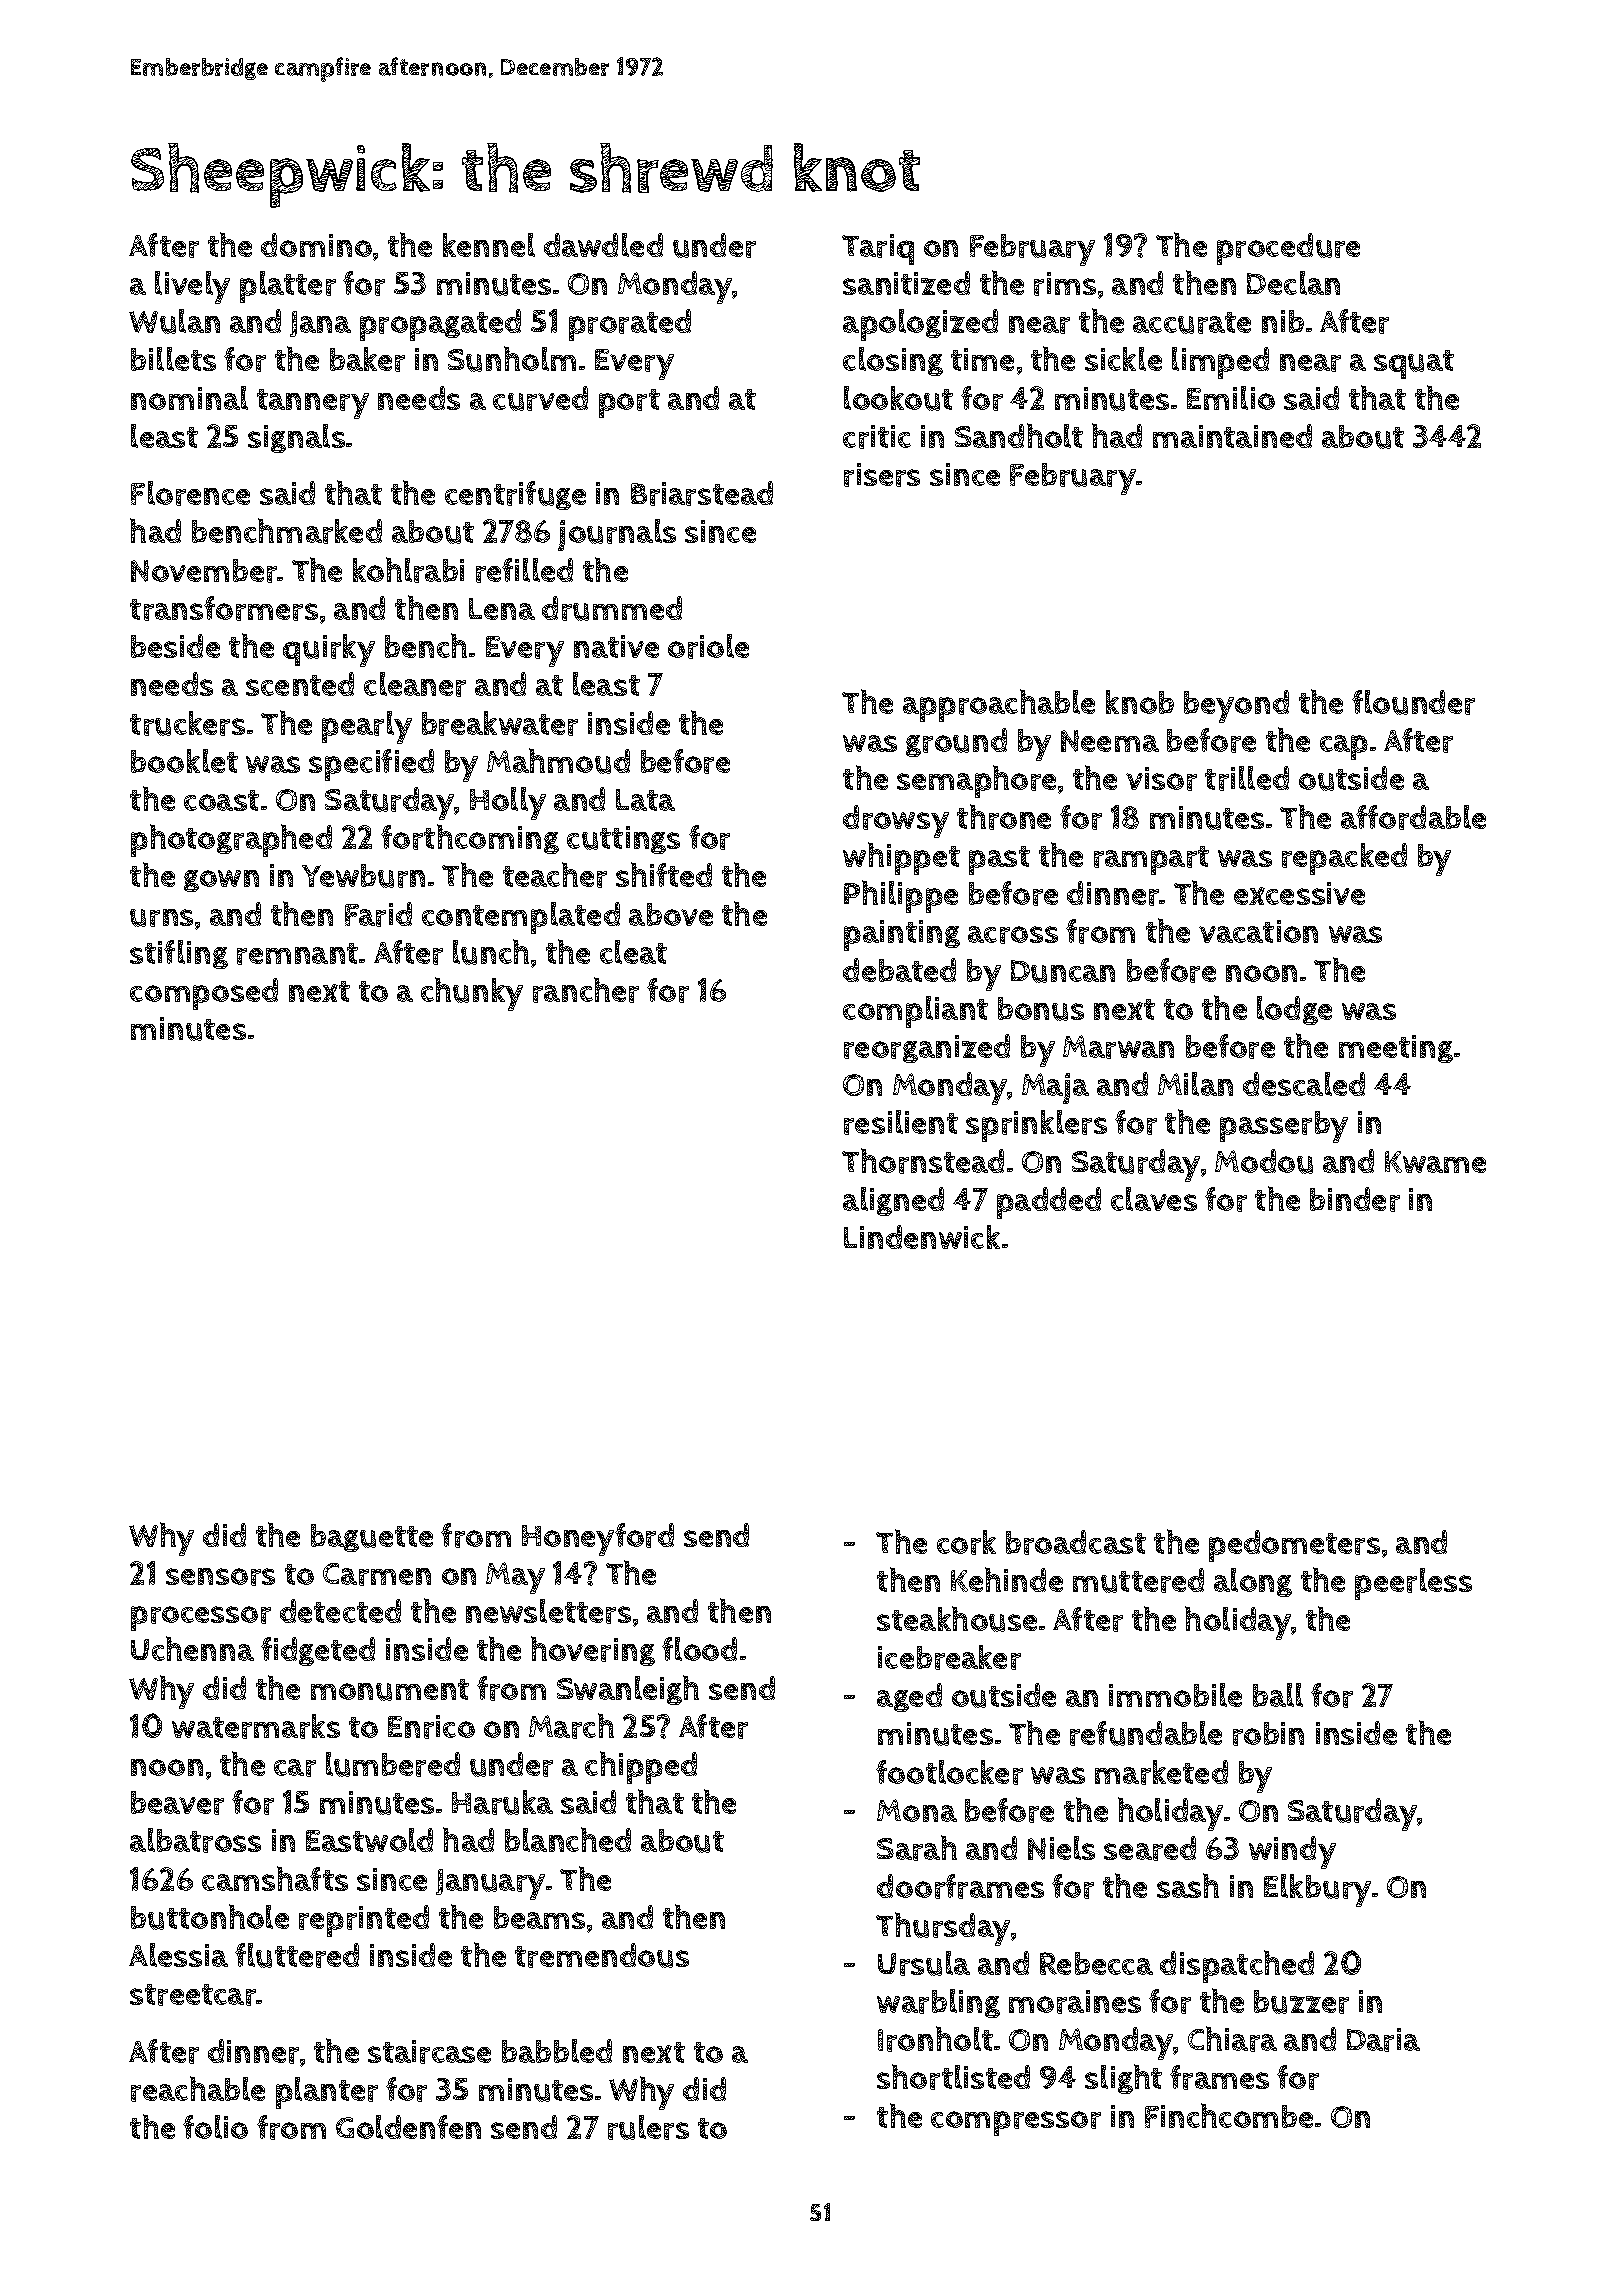  Describe the element at coordinates (957, 1619) in the page. I see `steakhouse` at that location.
